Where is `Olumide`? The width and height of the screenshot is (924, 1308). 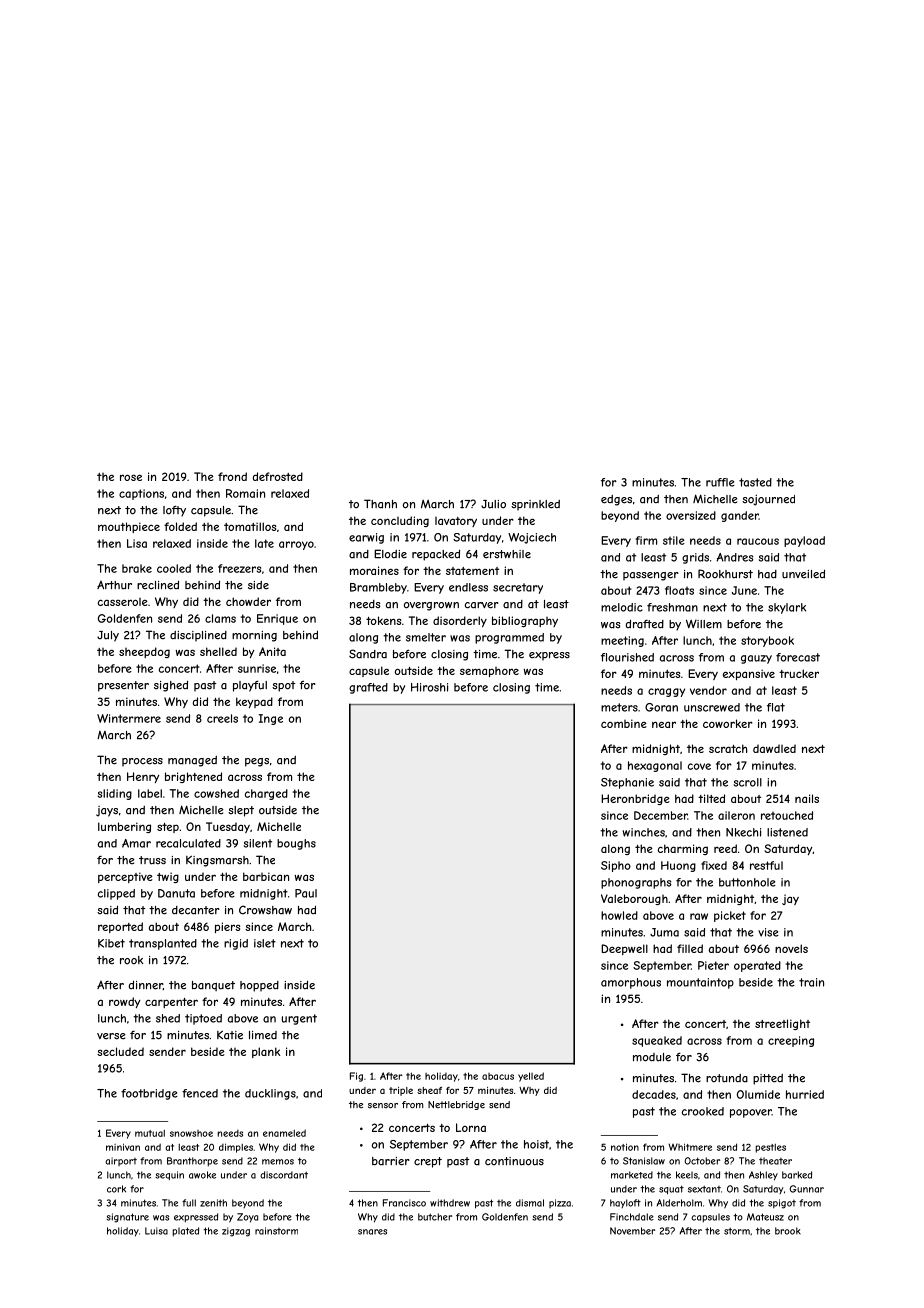
Olumide is located at coordinates (758, 1094).
